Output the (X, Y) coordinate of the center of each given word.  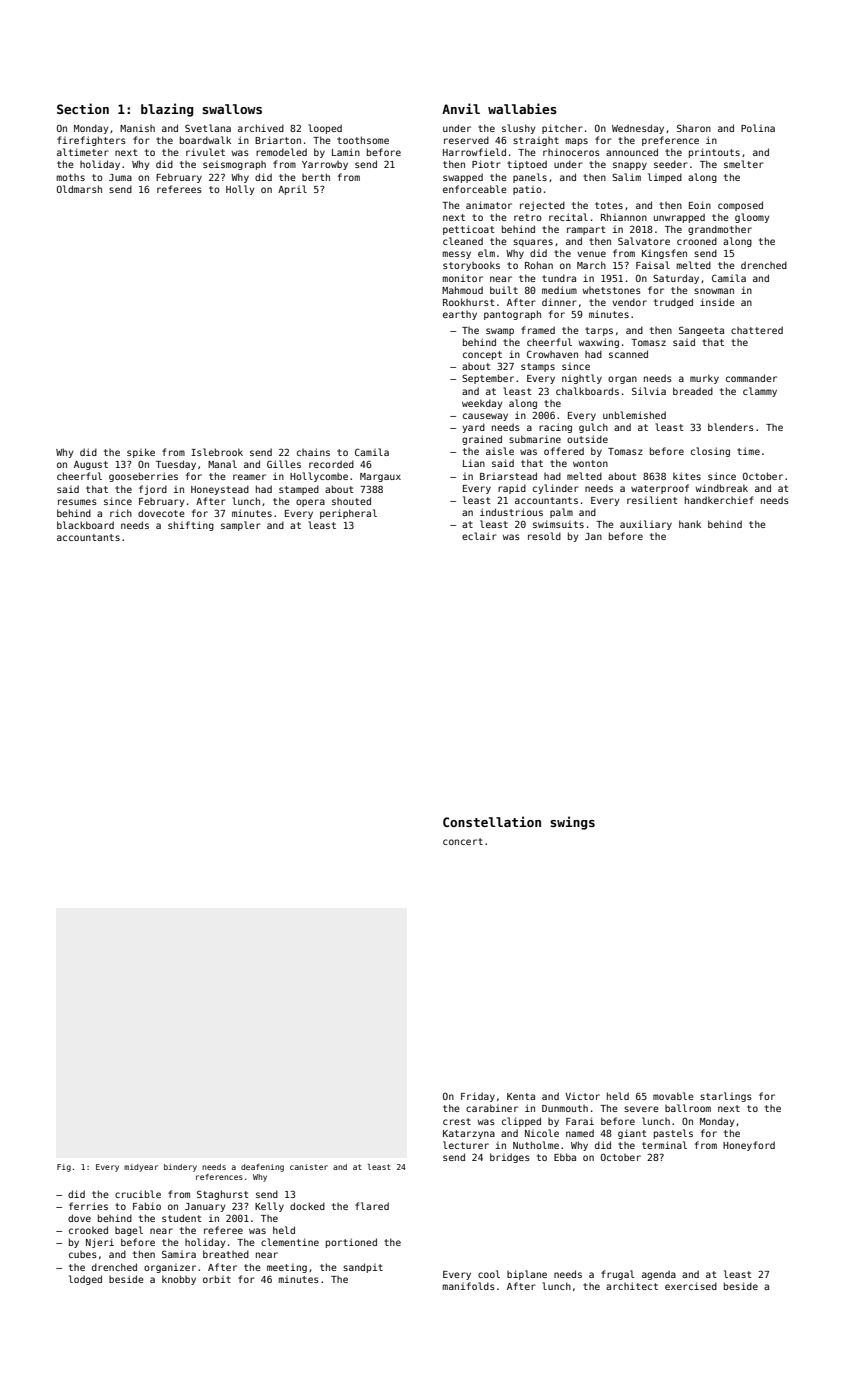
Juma (120, 177)
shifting (191, 526)
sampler (241, 526)
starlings (726, 1097)
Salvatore (644, 241)
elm (486, 253)
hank (690, 524)
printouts (714, 153)
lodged (85, 1280)
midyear (141, 1168)
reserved (466, 140)
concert (463, 841)
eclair (479, 536)
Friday (478, 1097)
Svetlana (208, 128)
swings (572, 823)
